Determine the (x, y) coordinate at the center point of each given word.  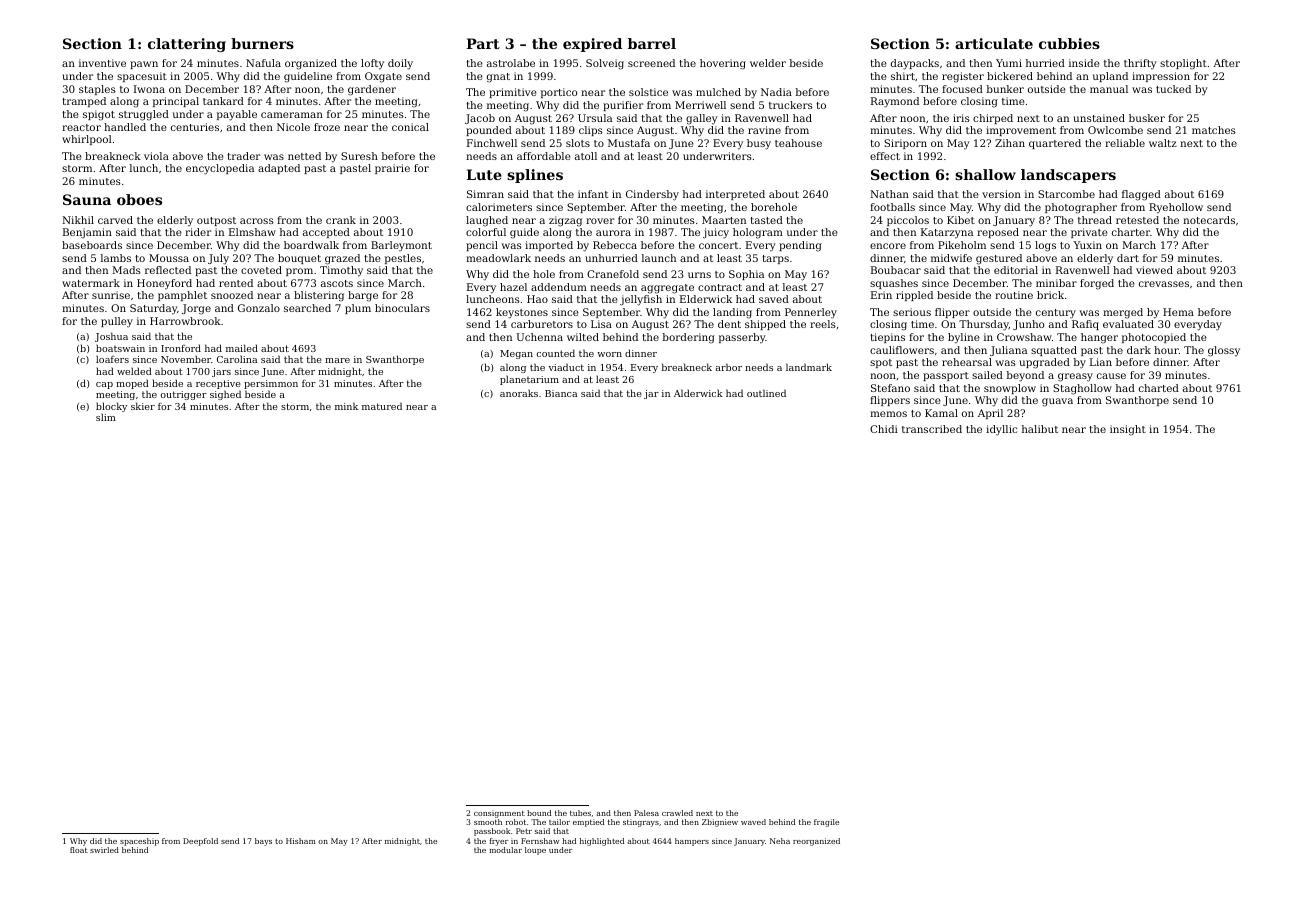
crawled (677, 813)
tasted (766, 220)
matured (382, 406)
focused (962, 89)
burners (262, 43)
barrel (652, 43)
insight (1128, 430)
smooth (488, 822)
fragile (826, 823)
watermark (91, 283)
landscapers (1068, 176)
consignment (499, 814)
